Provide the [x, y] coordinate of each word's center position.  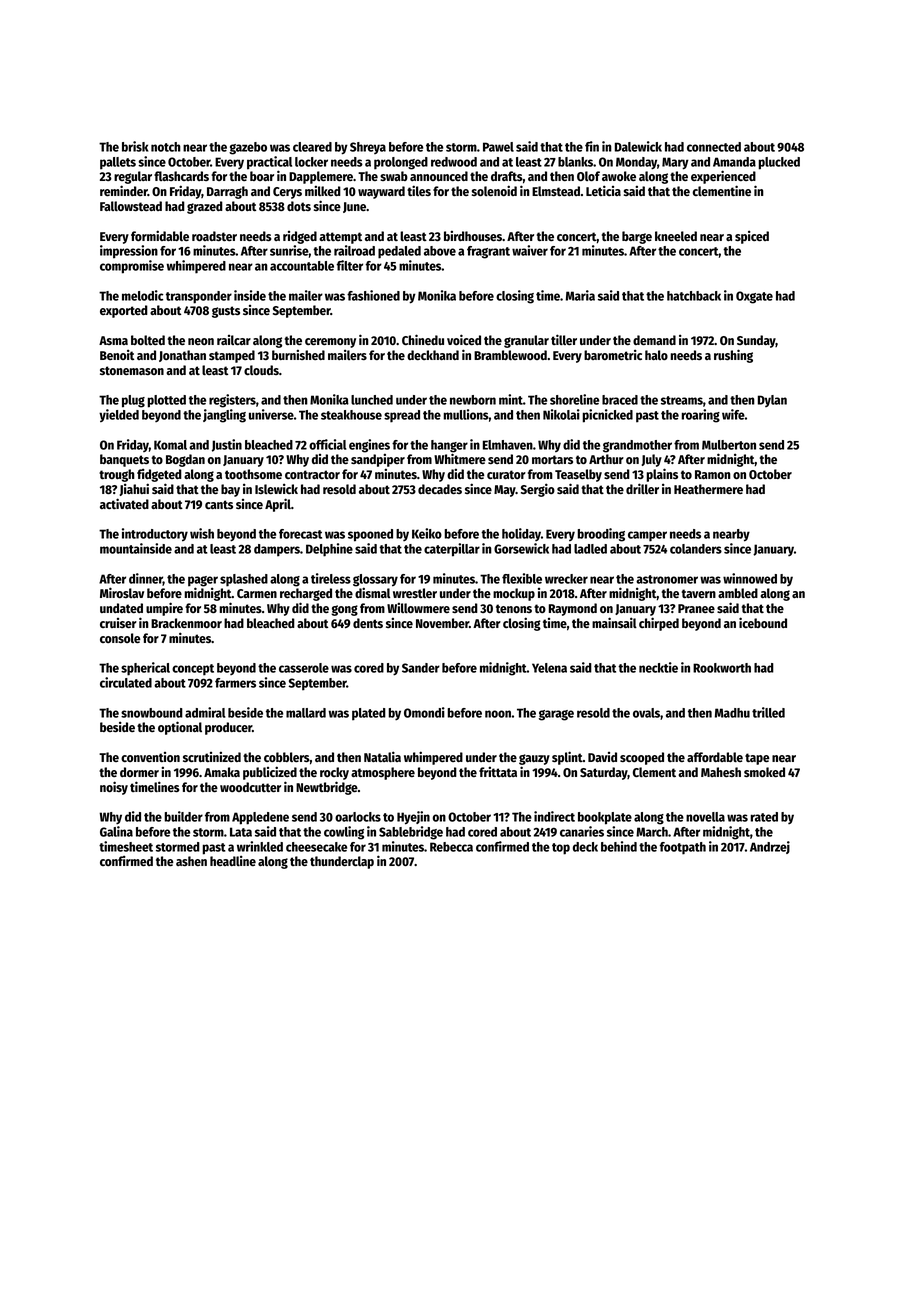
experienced [723, 177]
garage [556, 715]
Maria [580, 295]
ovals [646, 713]
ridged [300, 237]
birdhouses [473, 235]
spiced [752, 237]
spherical [145, 669]
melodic [143, 295]
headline [233, 860]
